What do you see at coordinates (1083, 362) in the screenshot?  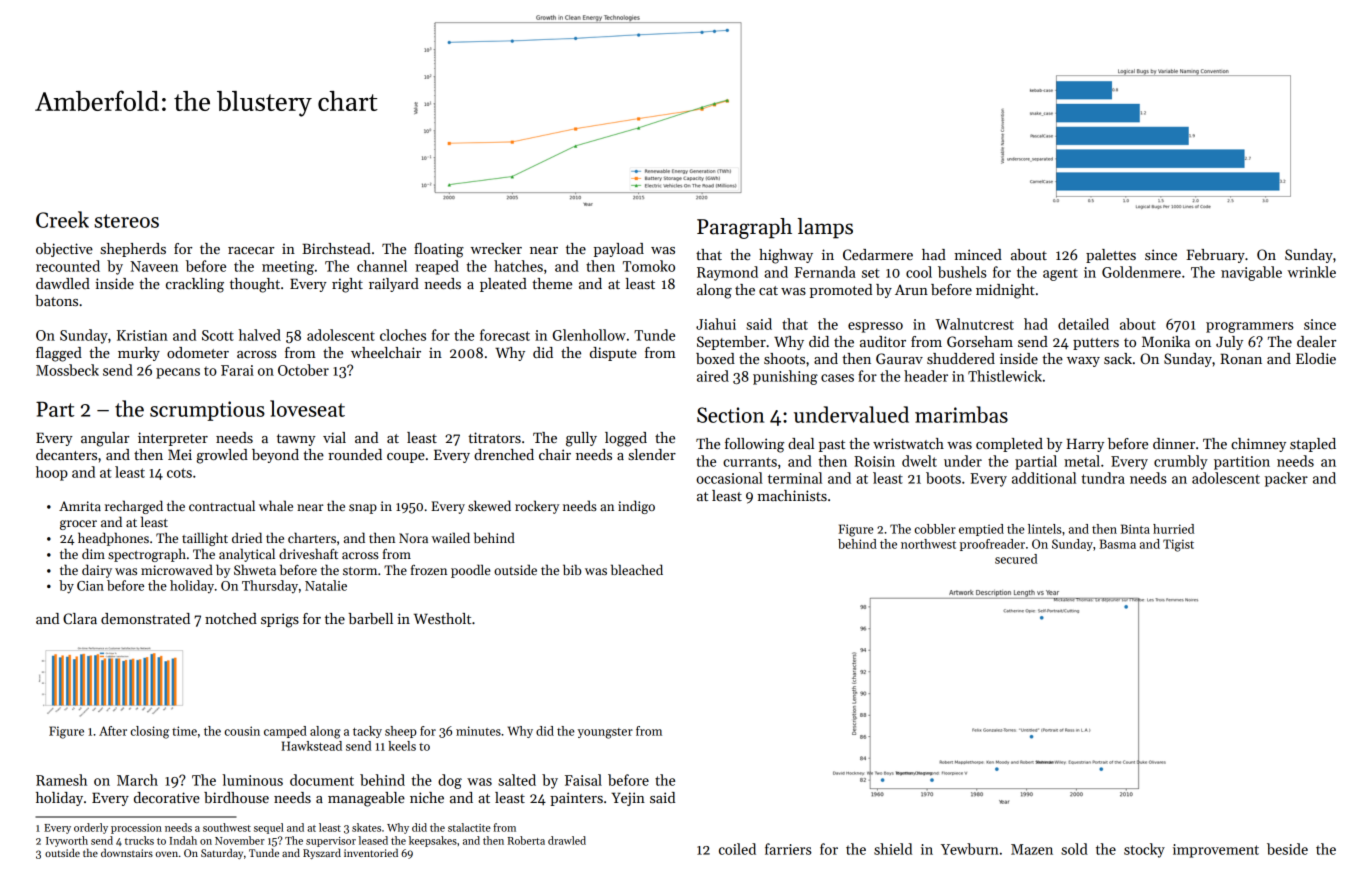 I see `waxy` at bounding box center [1083, 362].
